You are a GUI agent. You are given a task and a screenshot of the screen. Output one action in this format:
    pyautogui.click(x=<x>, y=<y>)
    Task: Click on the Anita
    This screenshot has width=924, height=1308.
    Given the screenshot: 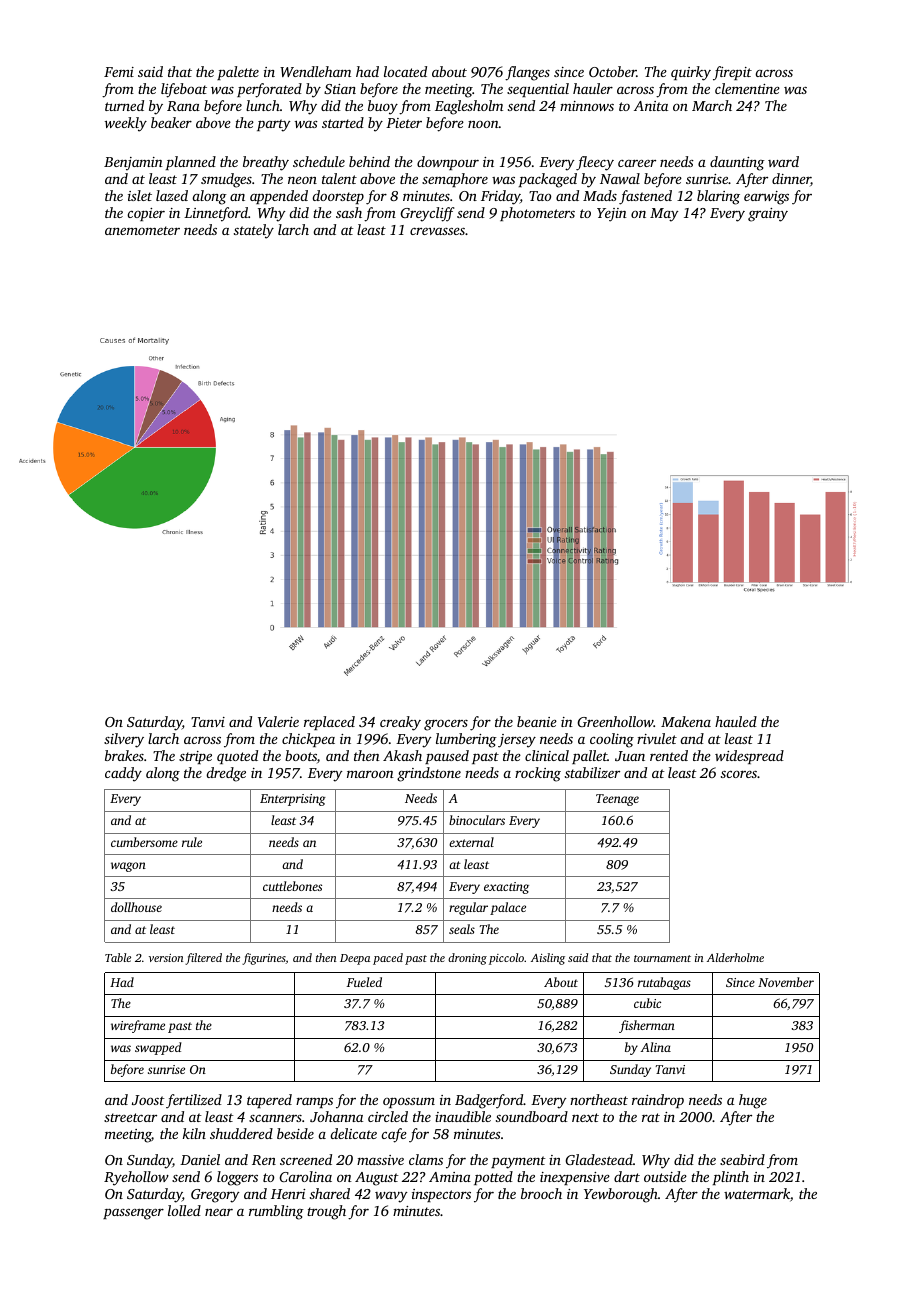 What is the action you would take?
    pyautogui.click(x=651, y=106)
